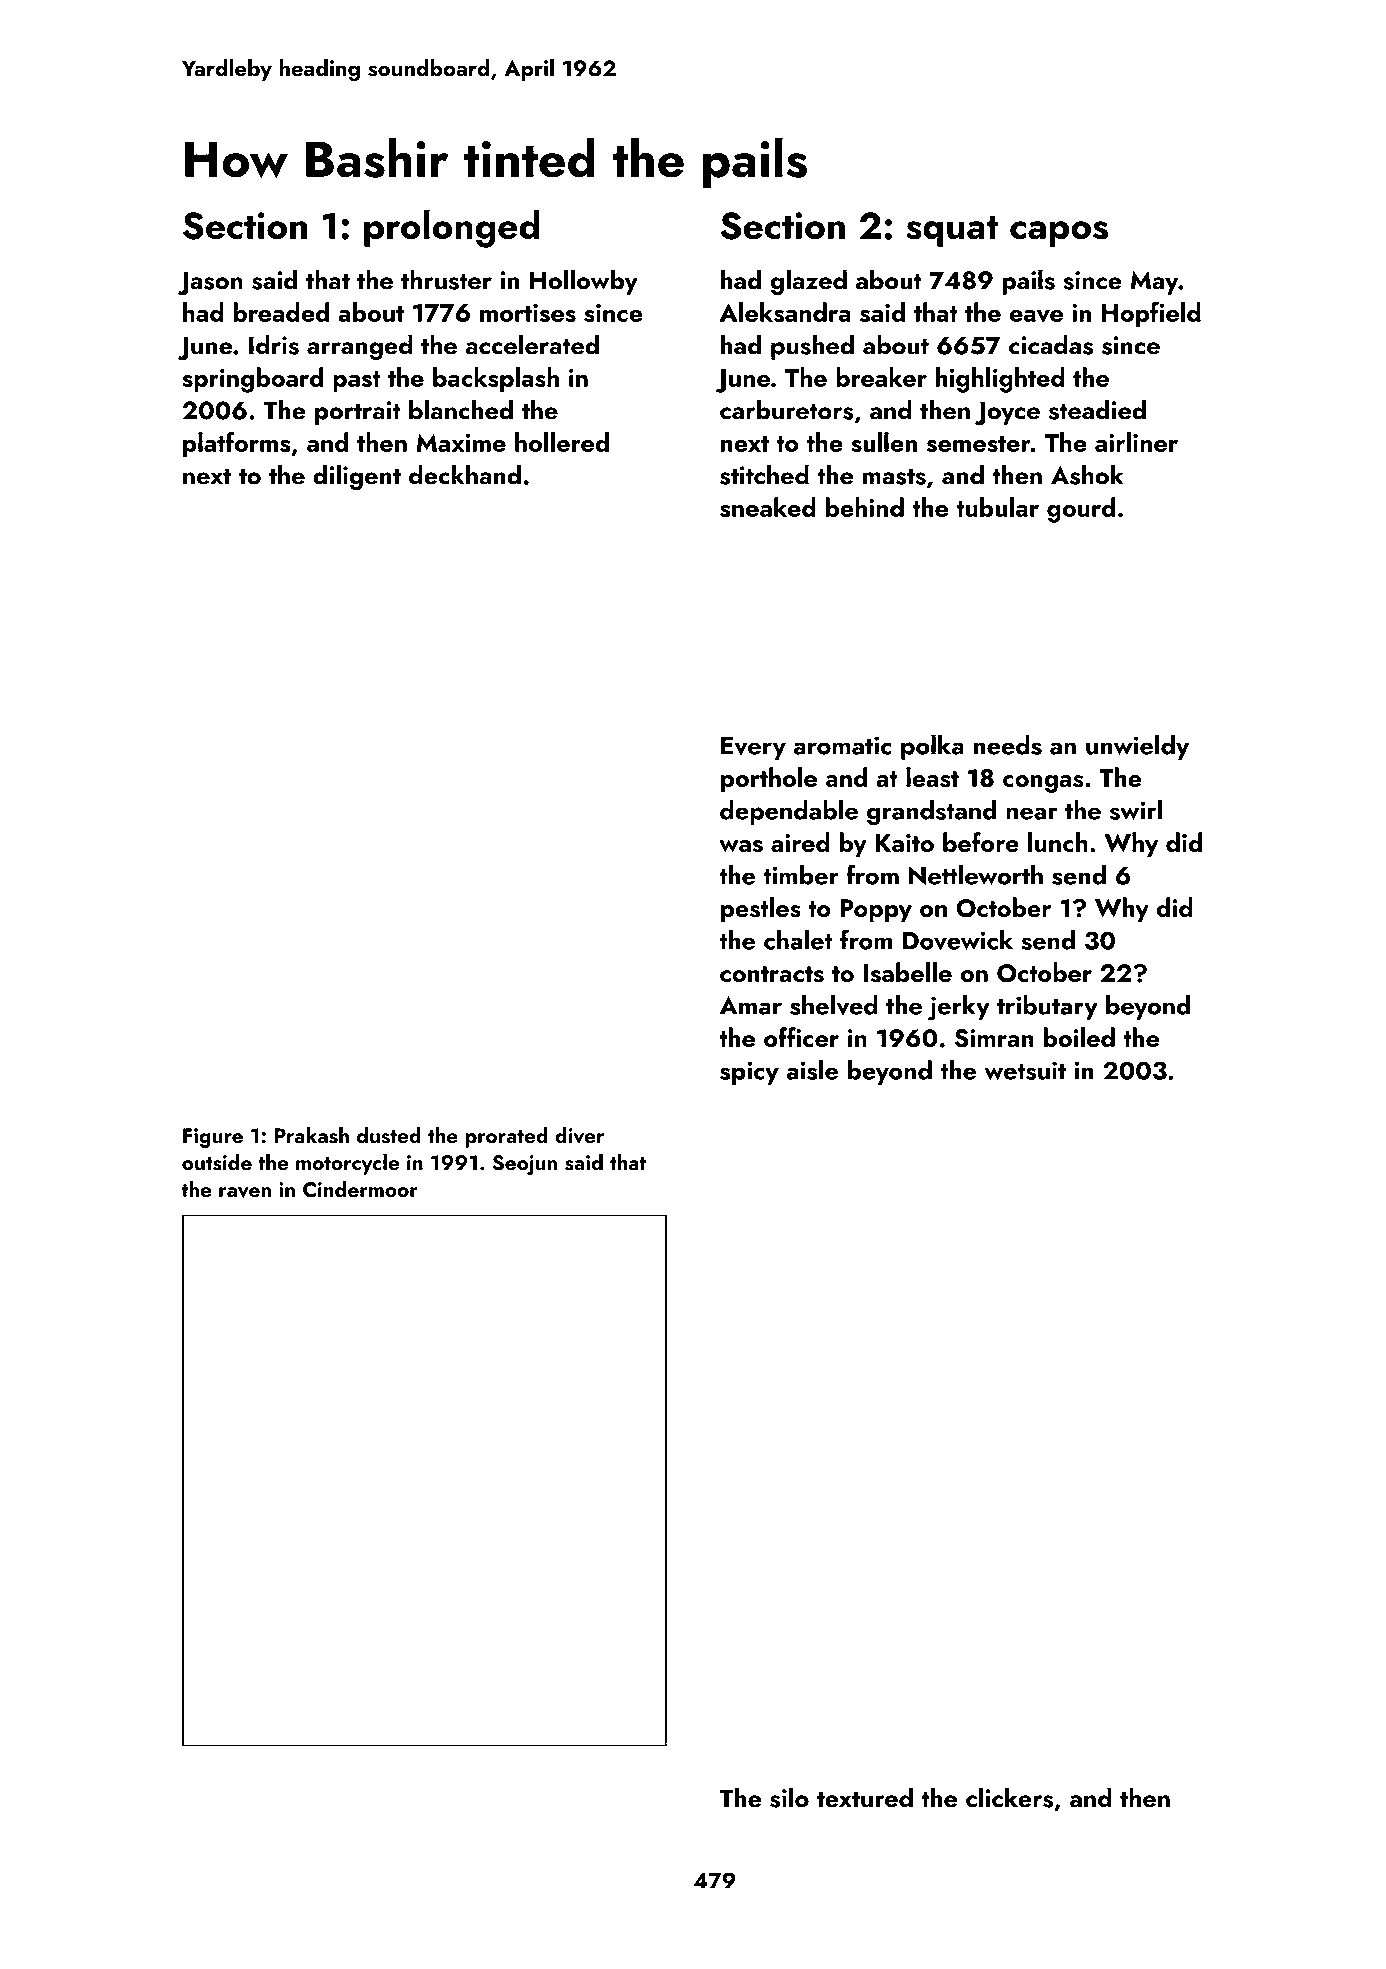 This screenshot has height=1969, width=1386. Describe the element at coordinates (789, 1797) in the screenshot. I see `silo` at that location.
